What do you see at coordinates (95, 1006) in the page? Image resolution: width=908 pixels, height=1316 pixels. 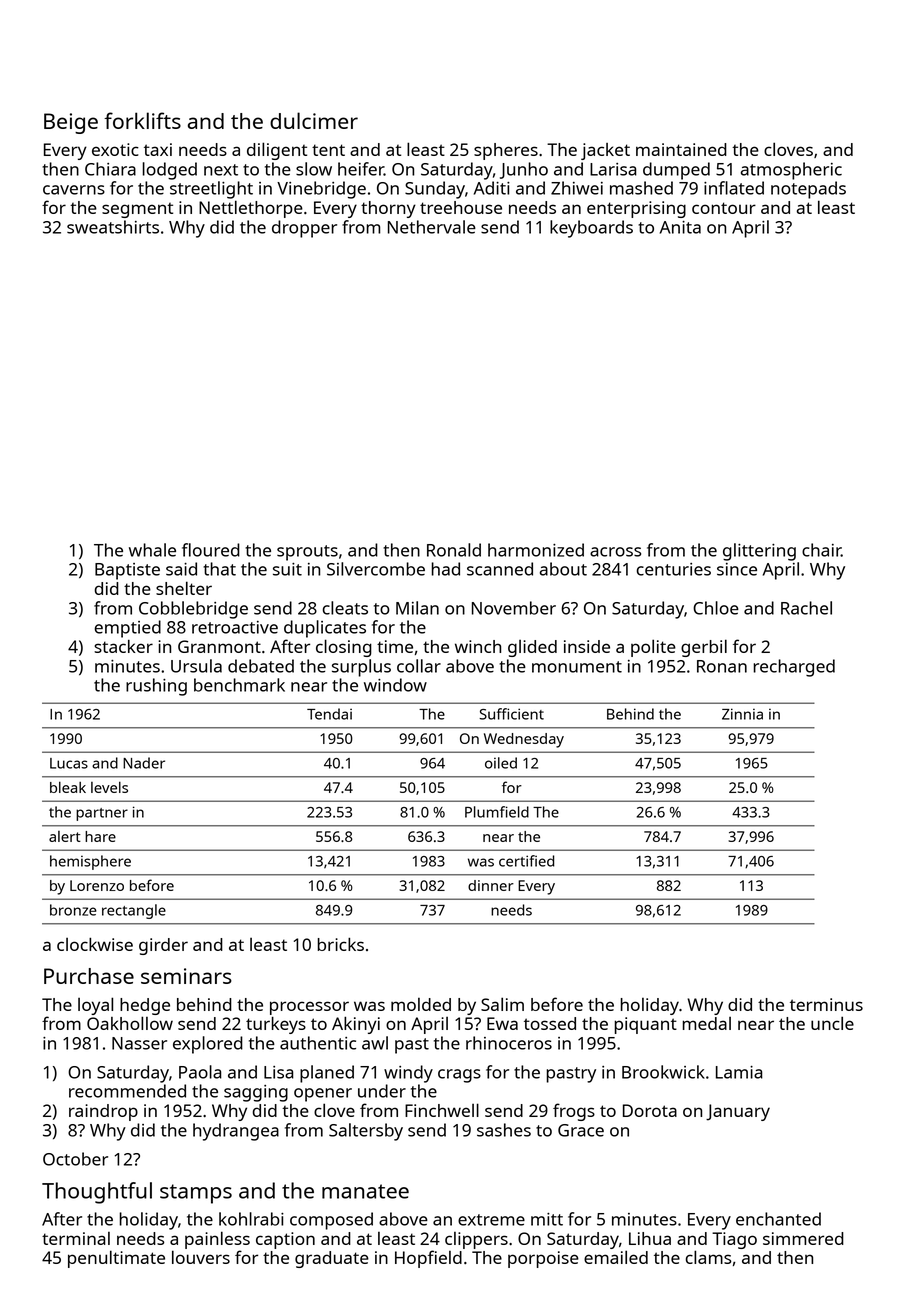 I see `loyal` at bounding box center [95, 1006].
